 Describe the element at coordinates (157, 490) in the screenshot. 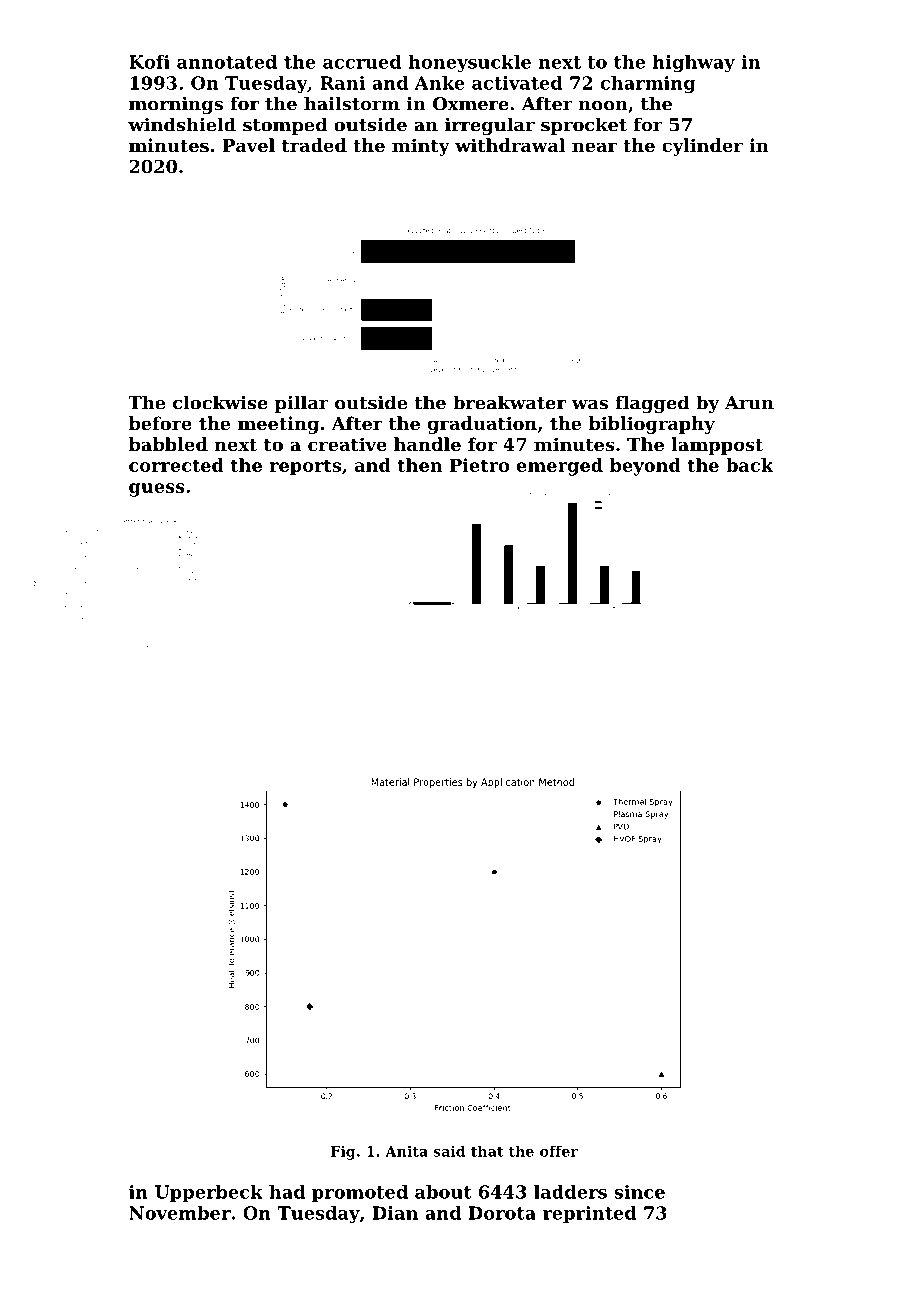

I see `guess` at that location.
